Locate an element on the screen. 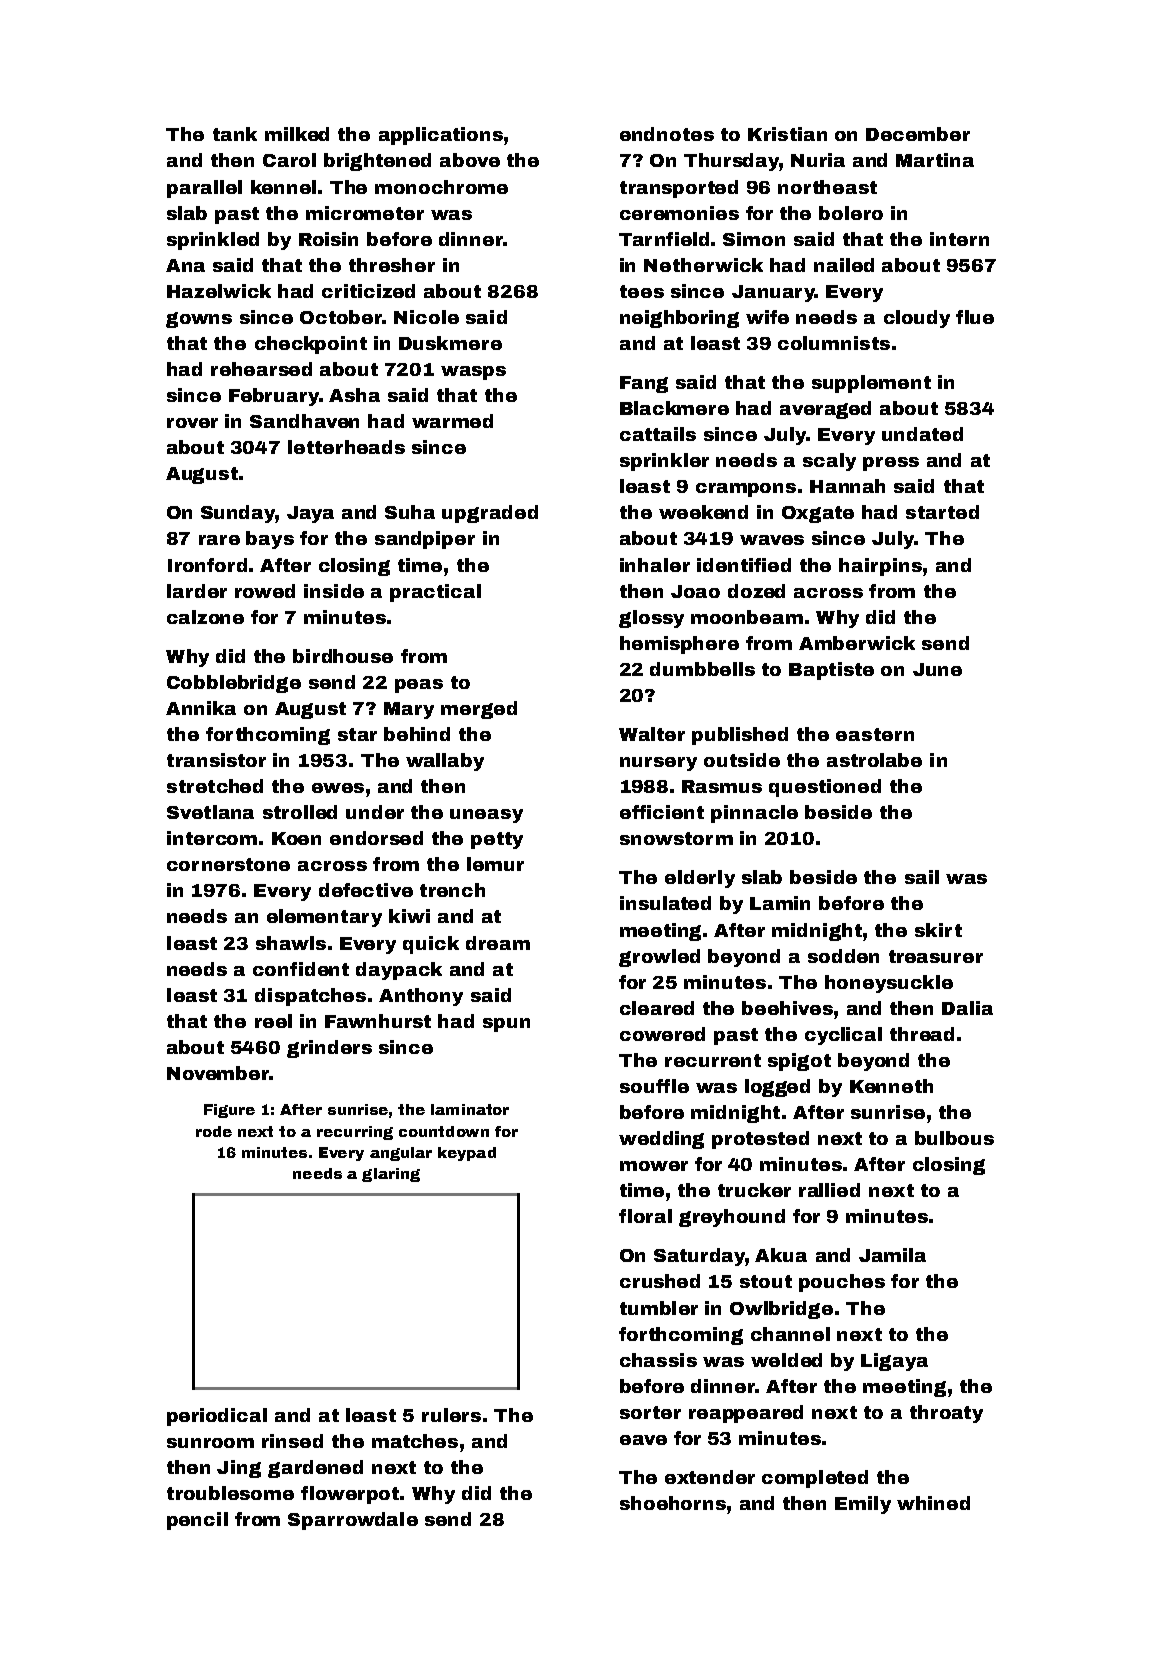 The height and width of the screenshot is (1654, 1165). November is located at coordinates (218, 1073).
